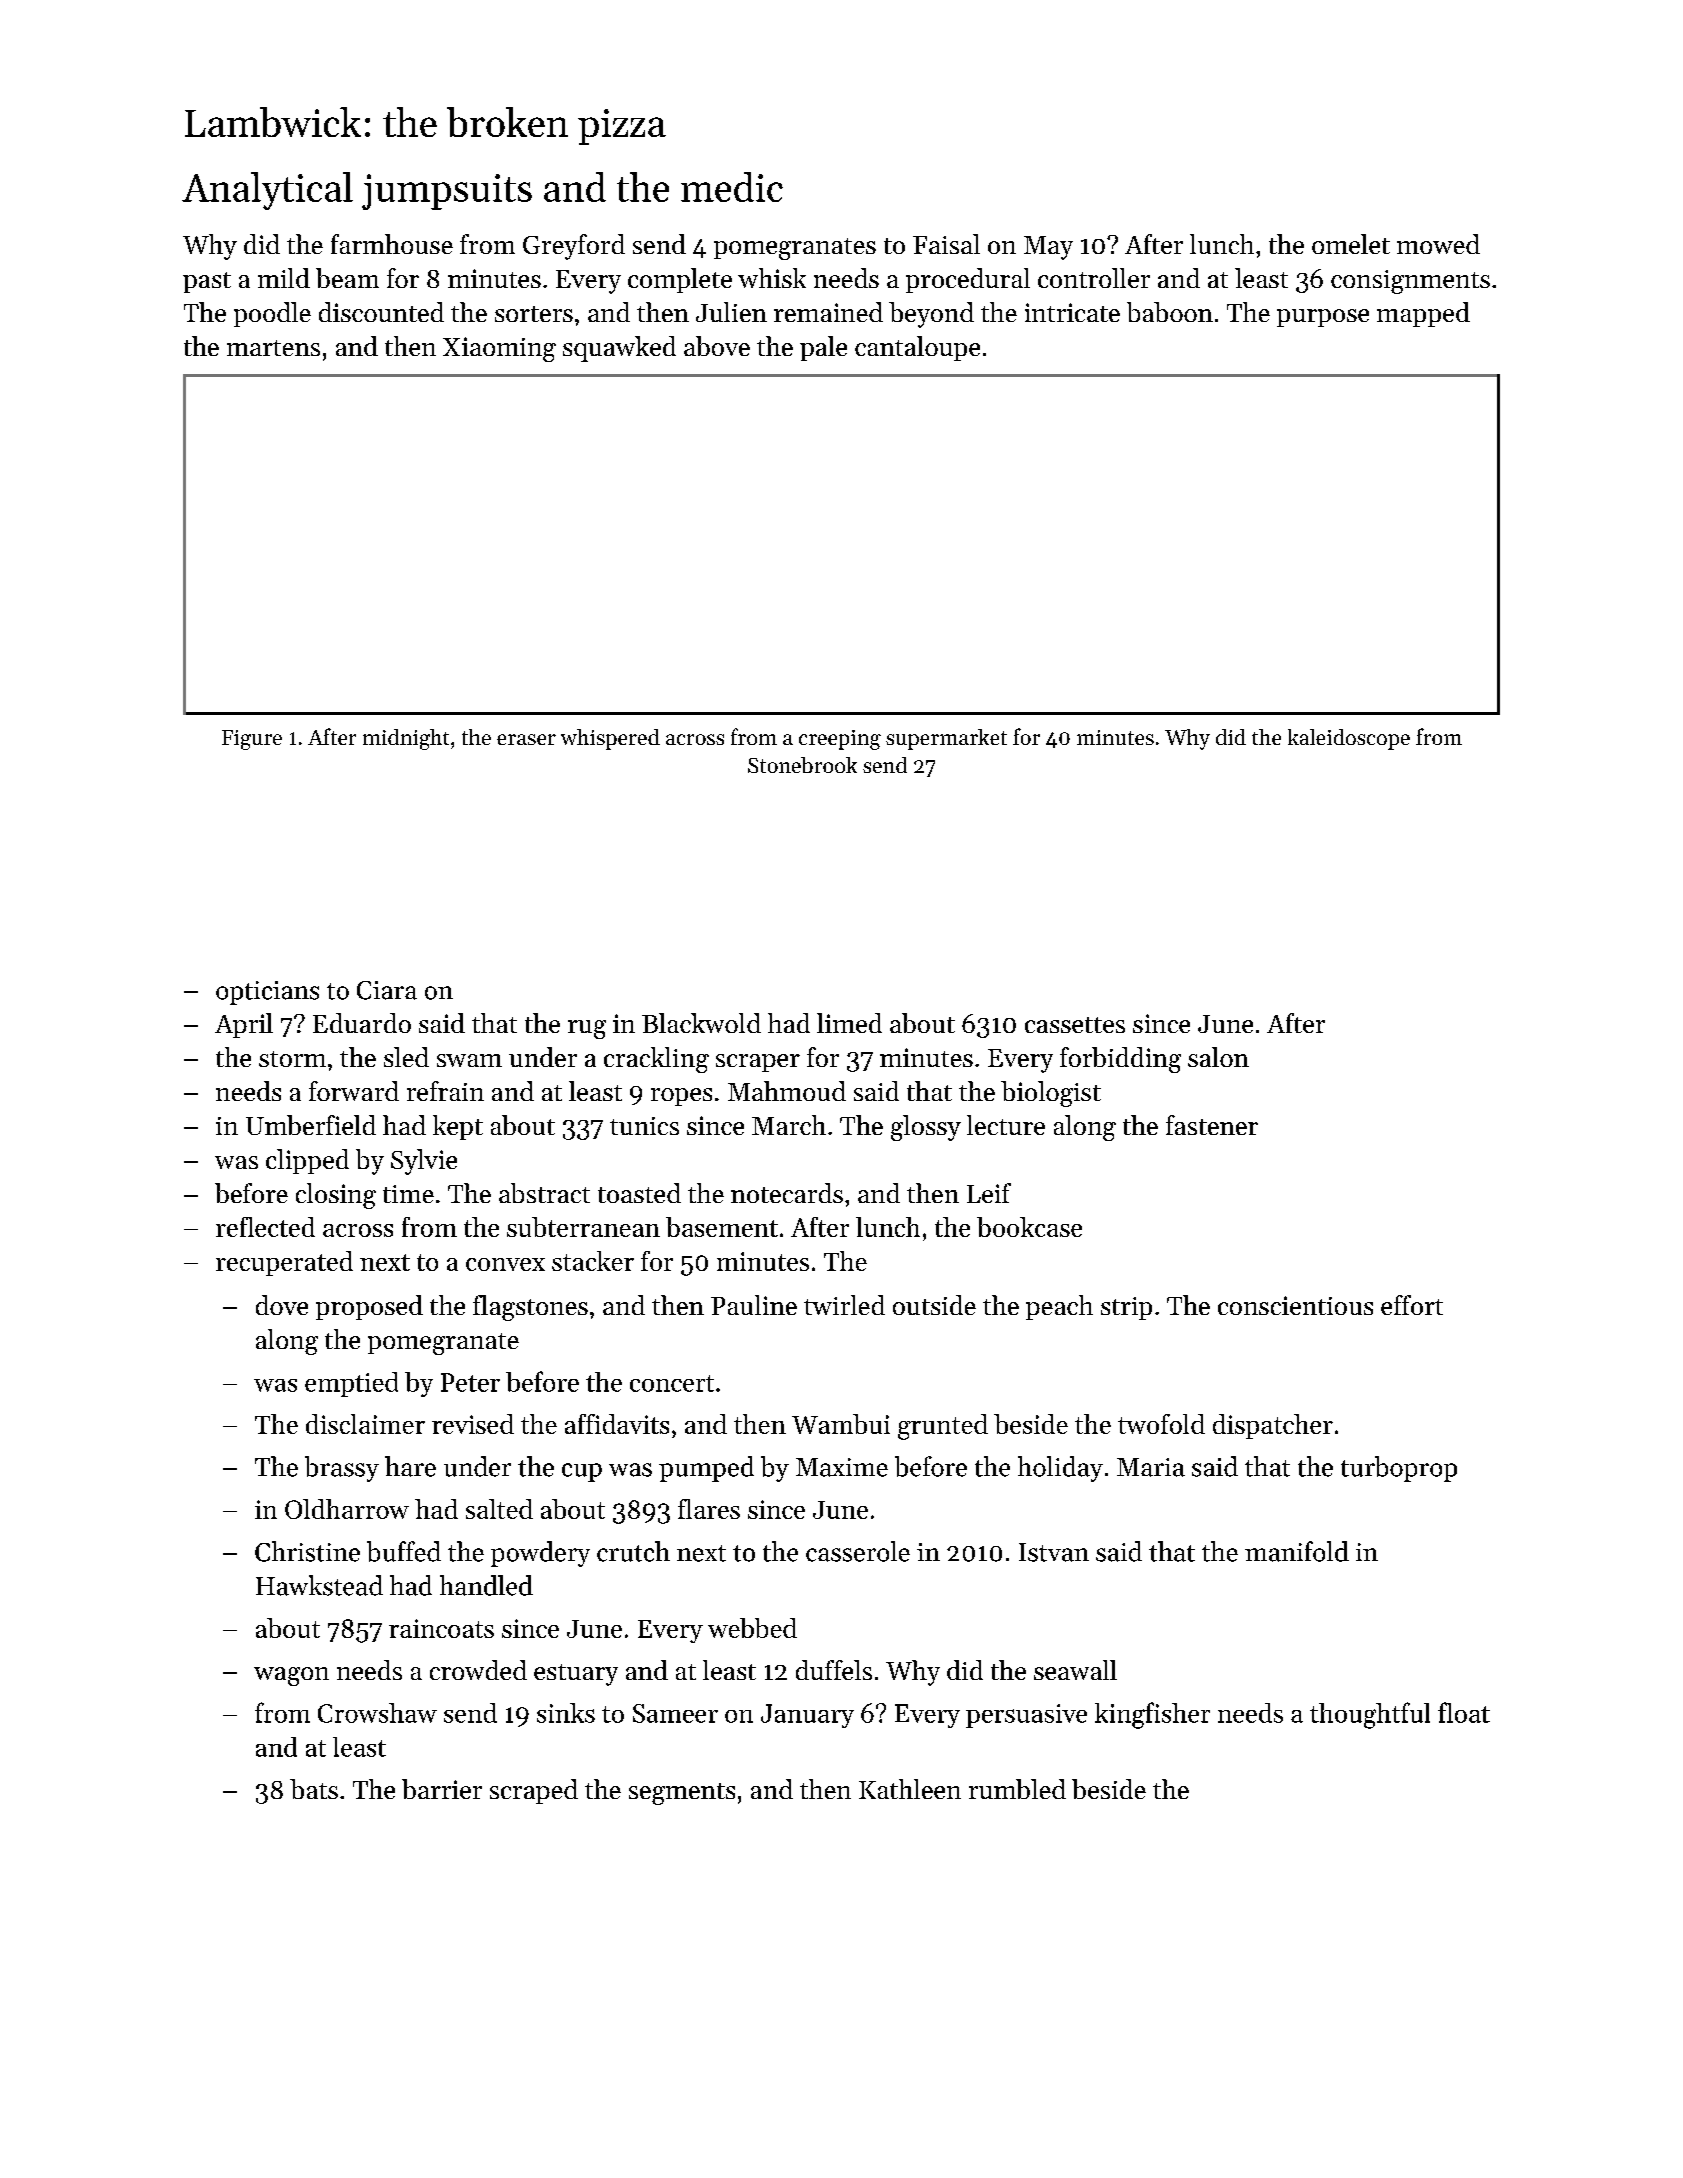 This document has width=1683, height=2178. Describe the element at coordinates (499, 349) in the document. I see `Xiaoming` at that location.
